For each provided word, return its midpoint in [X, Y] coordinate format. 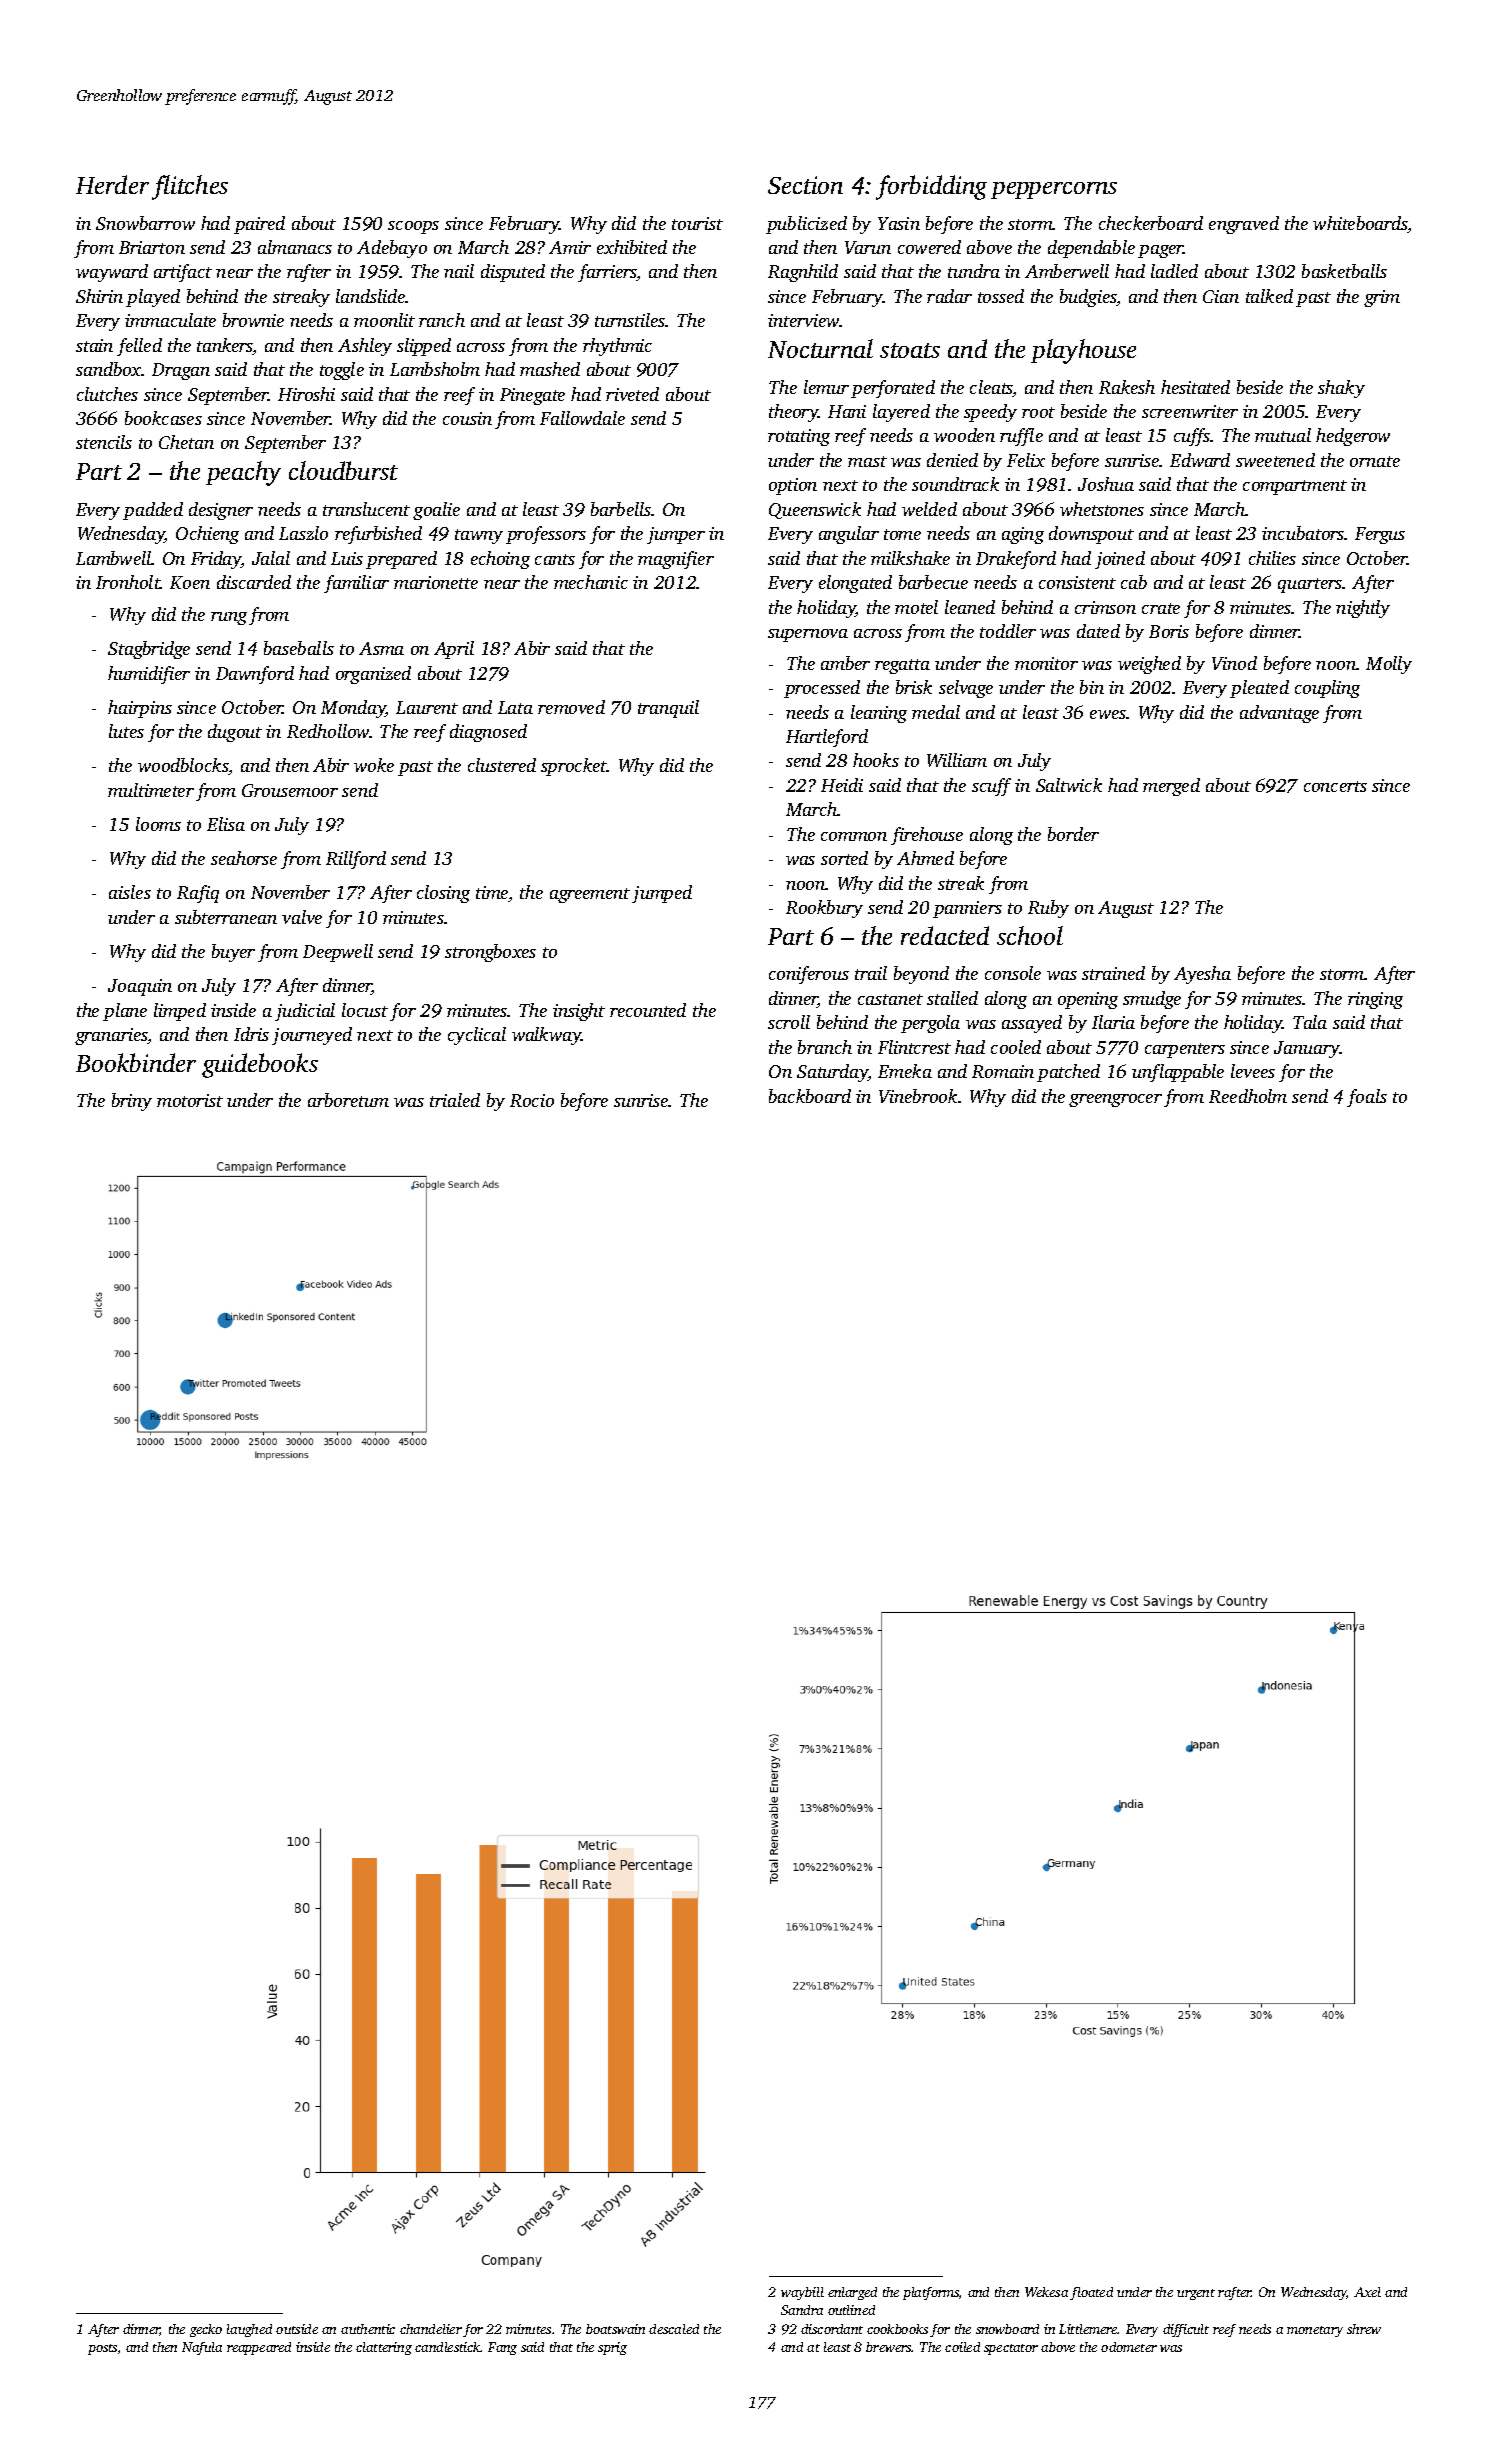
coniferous [809, 975]
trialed [455, 1100]
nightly [1363, 609]
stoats [910, 350]
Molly [1389, 665]
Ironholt [128, 582]
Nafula [202, 2348]
